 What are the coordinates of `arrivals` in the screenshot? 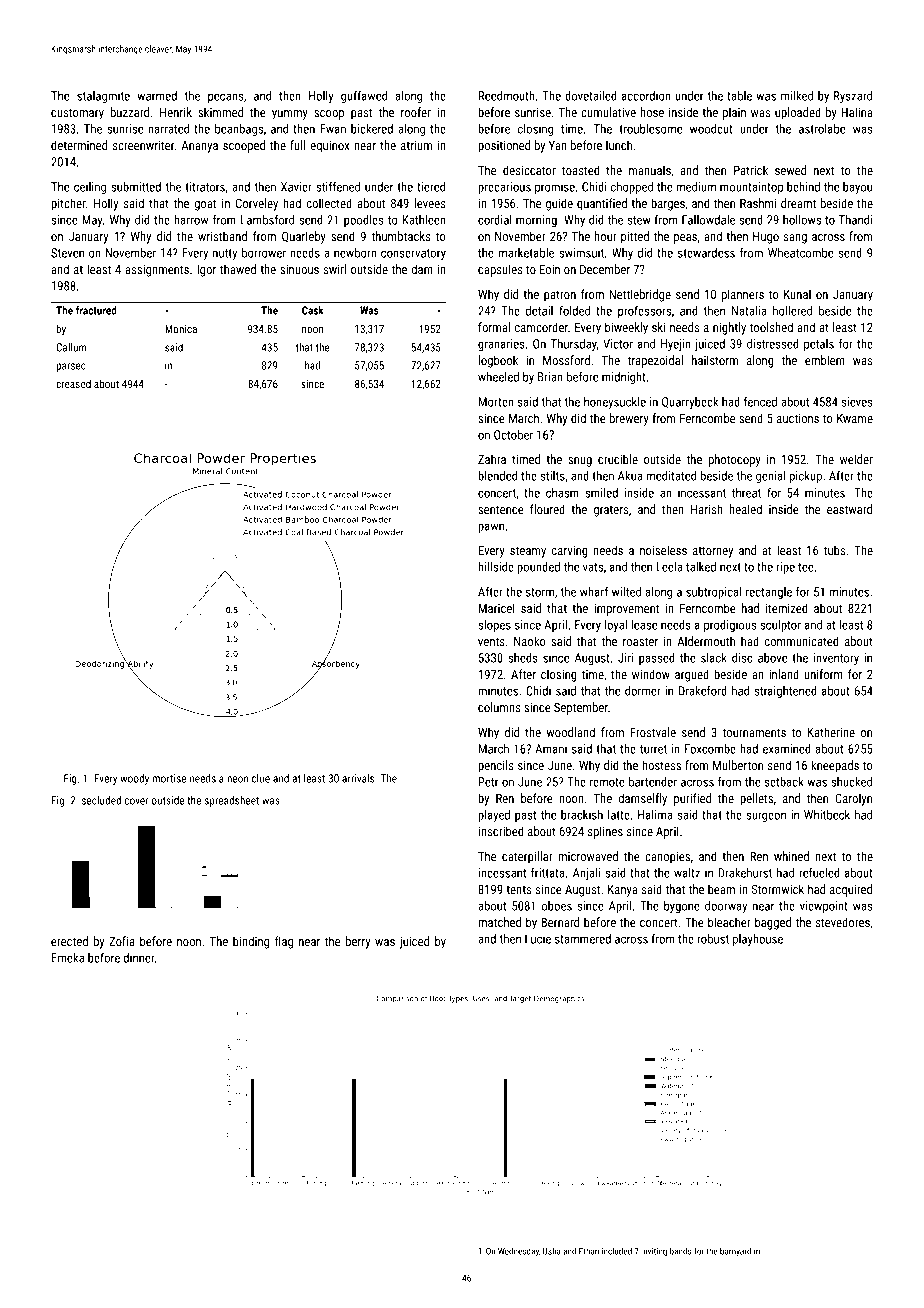 It's located at (358, 778).
